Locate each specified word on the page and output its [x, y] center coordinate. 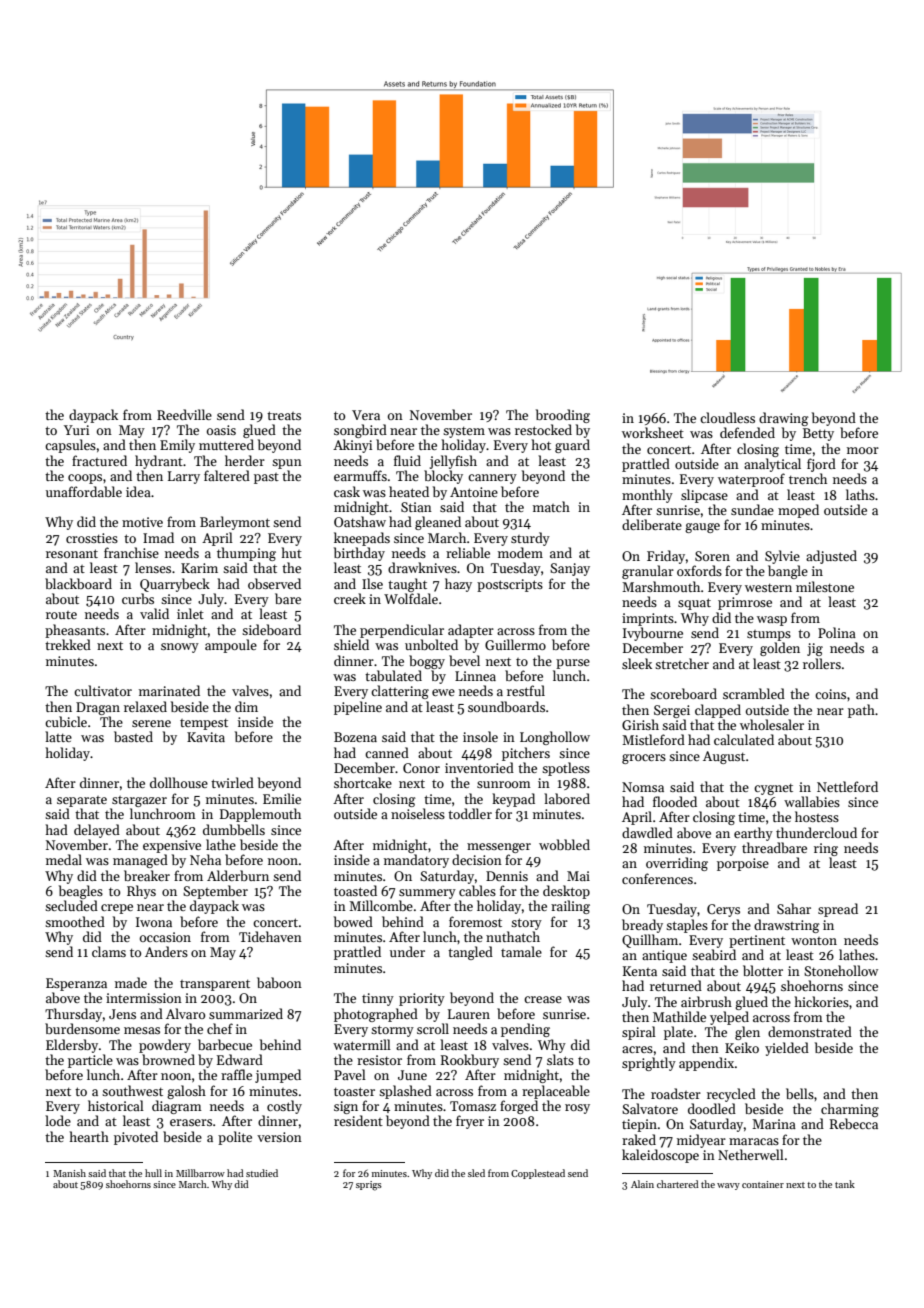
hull [153, 1173]
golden [780, 649]
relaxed [145, 706]
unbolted [431, 644]
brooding [563, 416]
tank [845, 1184]
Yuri [76, 430]
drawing [784, 419]
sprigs [369, 1186]
